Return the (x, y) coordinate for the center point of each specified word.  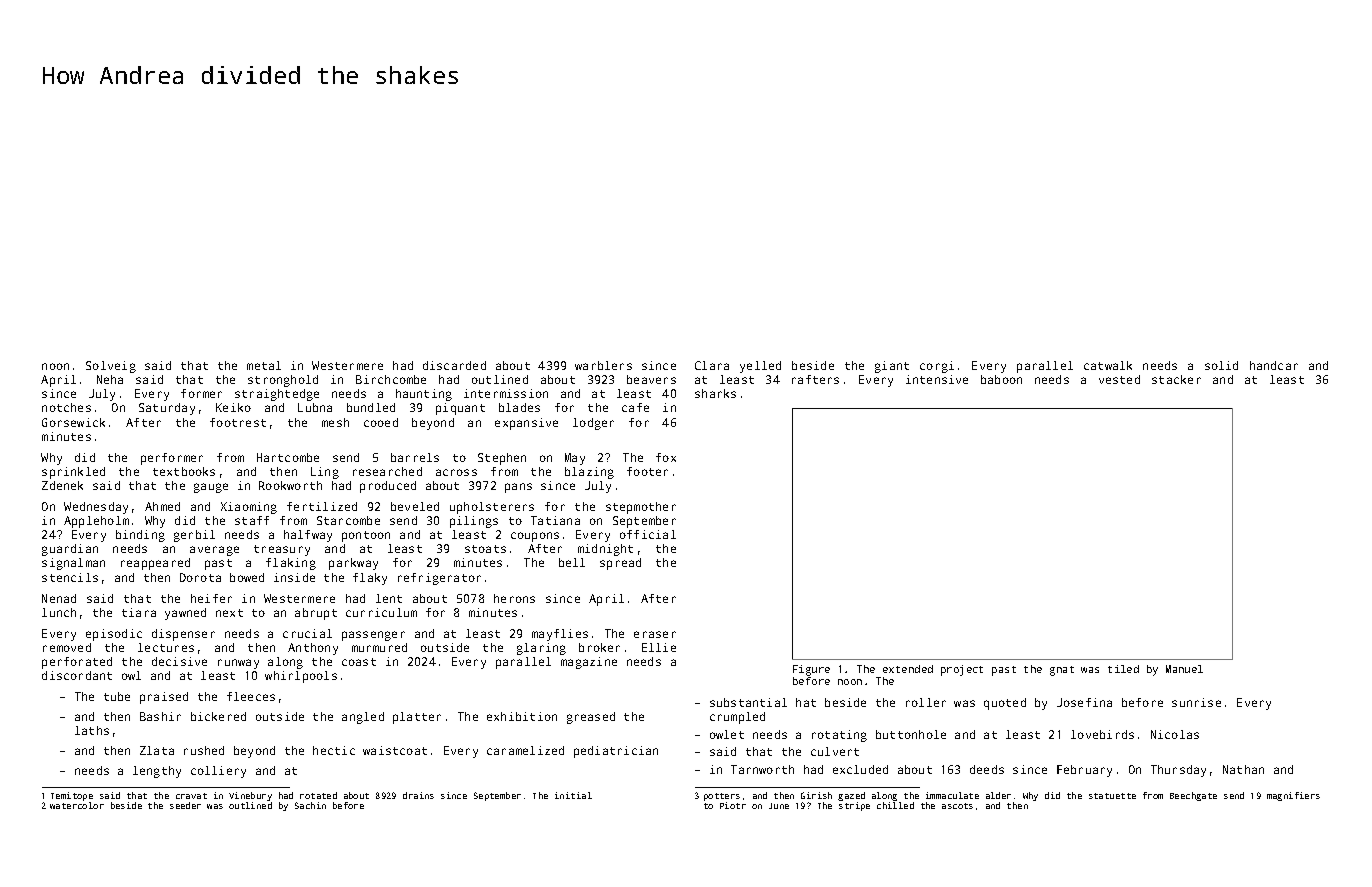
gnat (1062, 671)
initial (573, 795)
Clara (712, 365)
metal (264, 365)
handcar (1274, 365)
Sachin (310, 805)
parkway (353, 564)
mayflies (560, 635)
